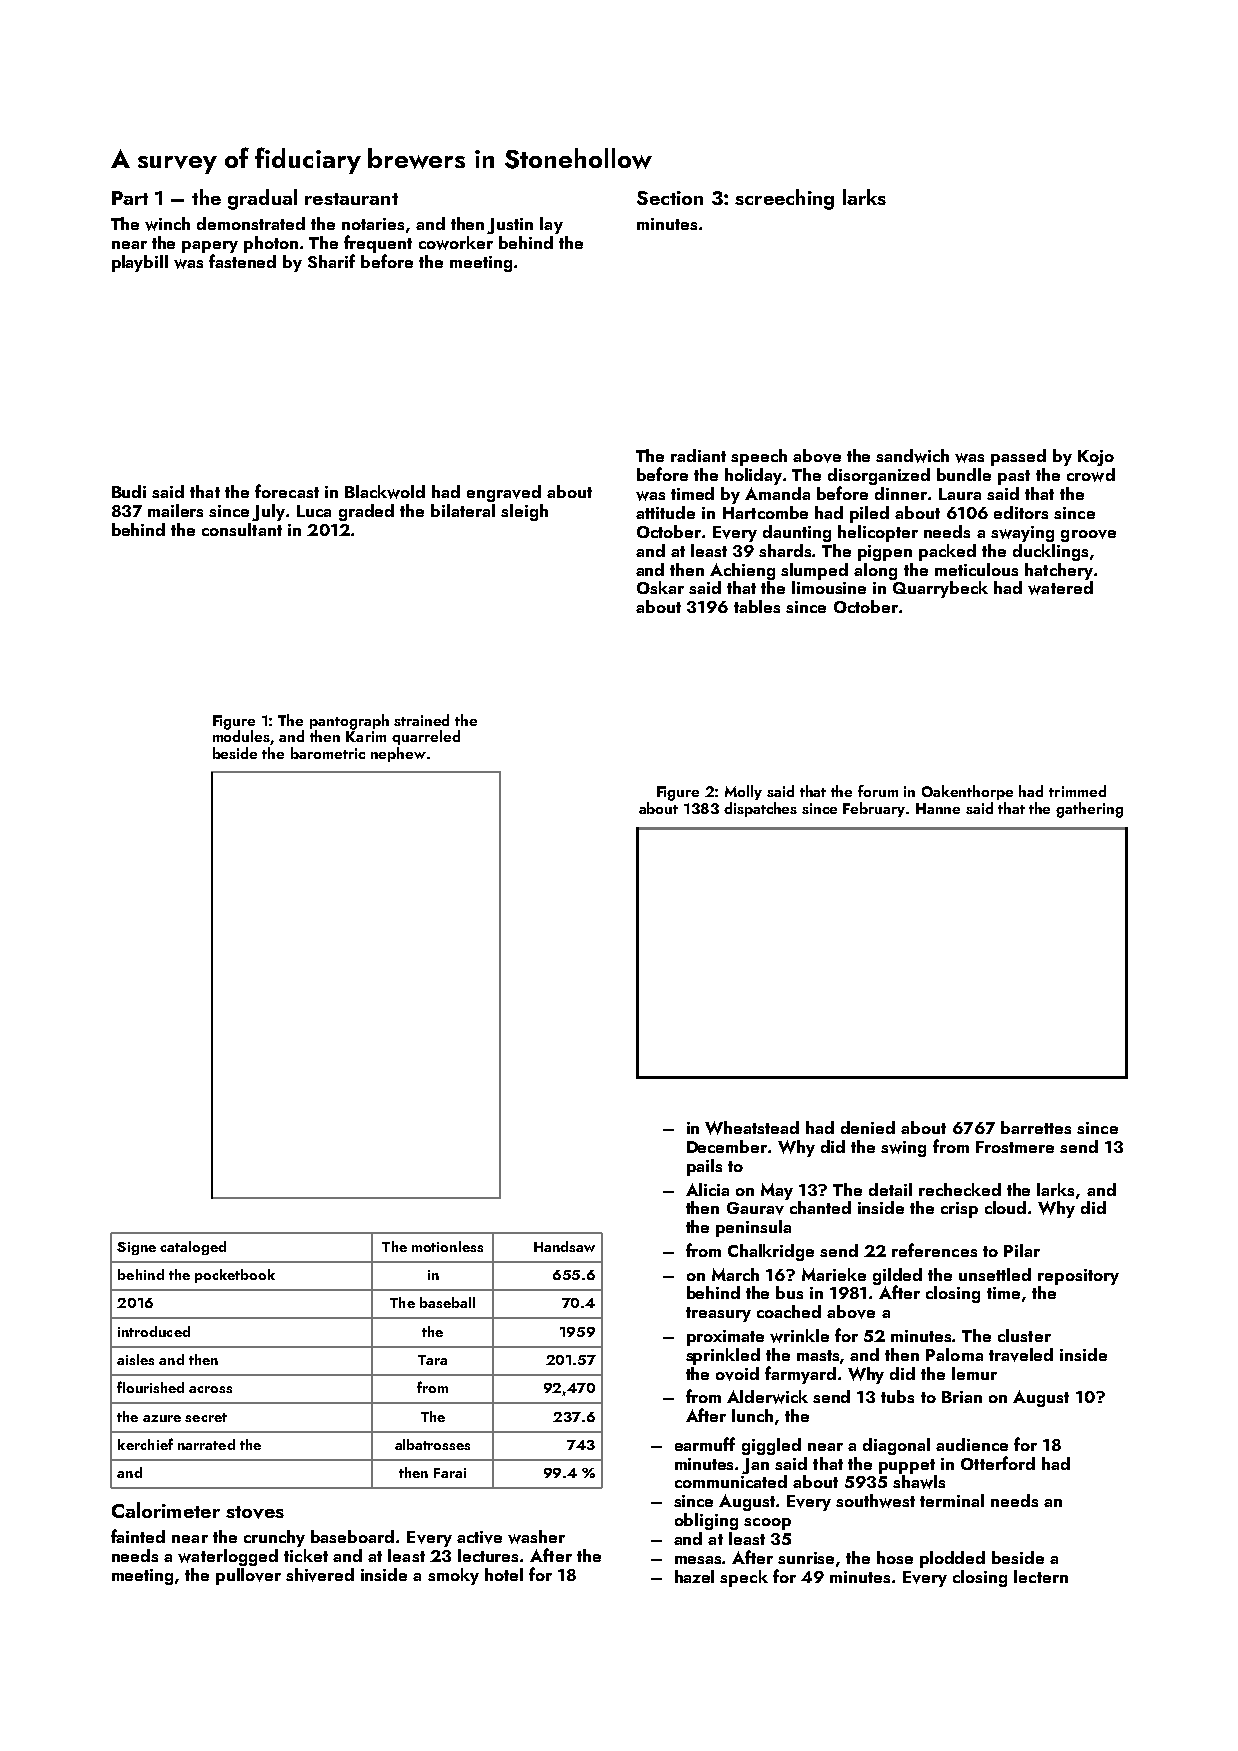 The width and height of the image is (1238, 1751). I want to click on traveled, so click(1021, 1355).
